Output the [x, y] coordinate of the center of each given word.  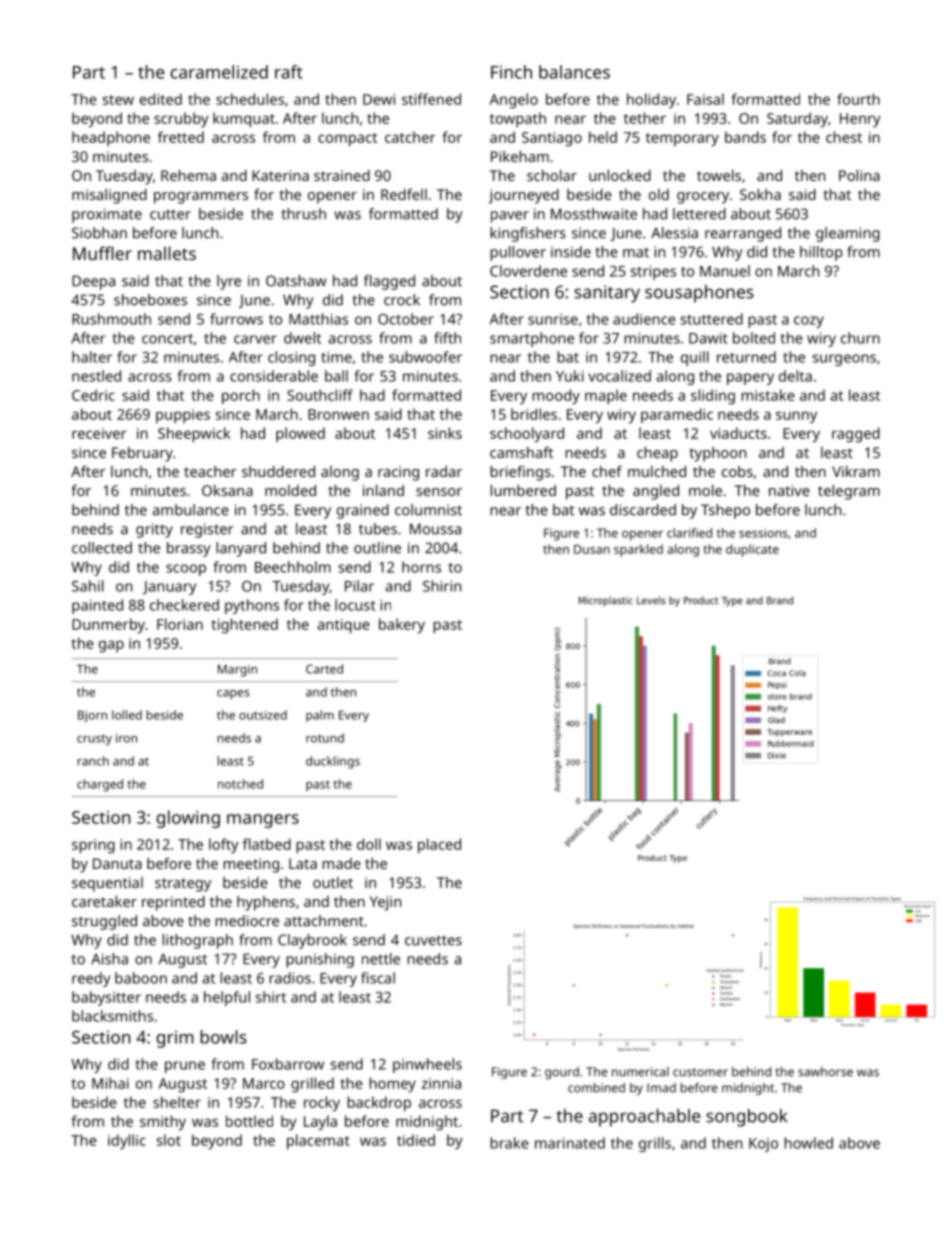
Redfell [404, 194]
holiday [651, 101]
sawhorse [825, 1072]
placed [439, 846]
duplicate [752, 550]
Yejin [385, 903]
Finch [511, 72]
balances [574, 72]
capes [233, 695]
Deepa [93, 282]
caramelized [219, 72]
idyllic [127, 1141]
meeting [251, 865]
